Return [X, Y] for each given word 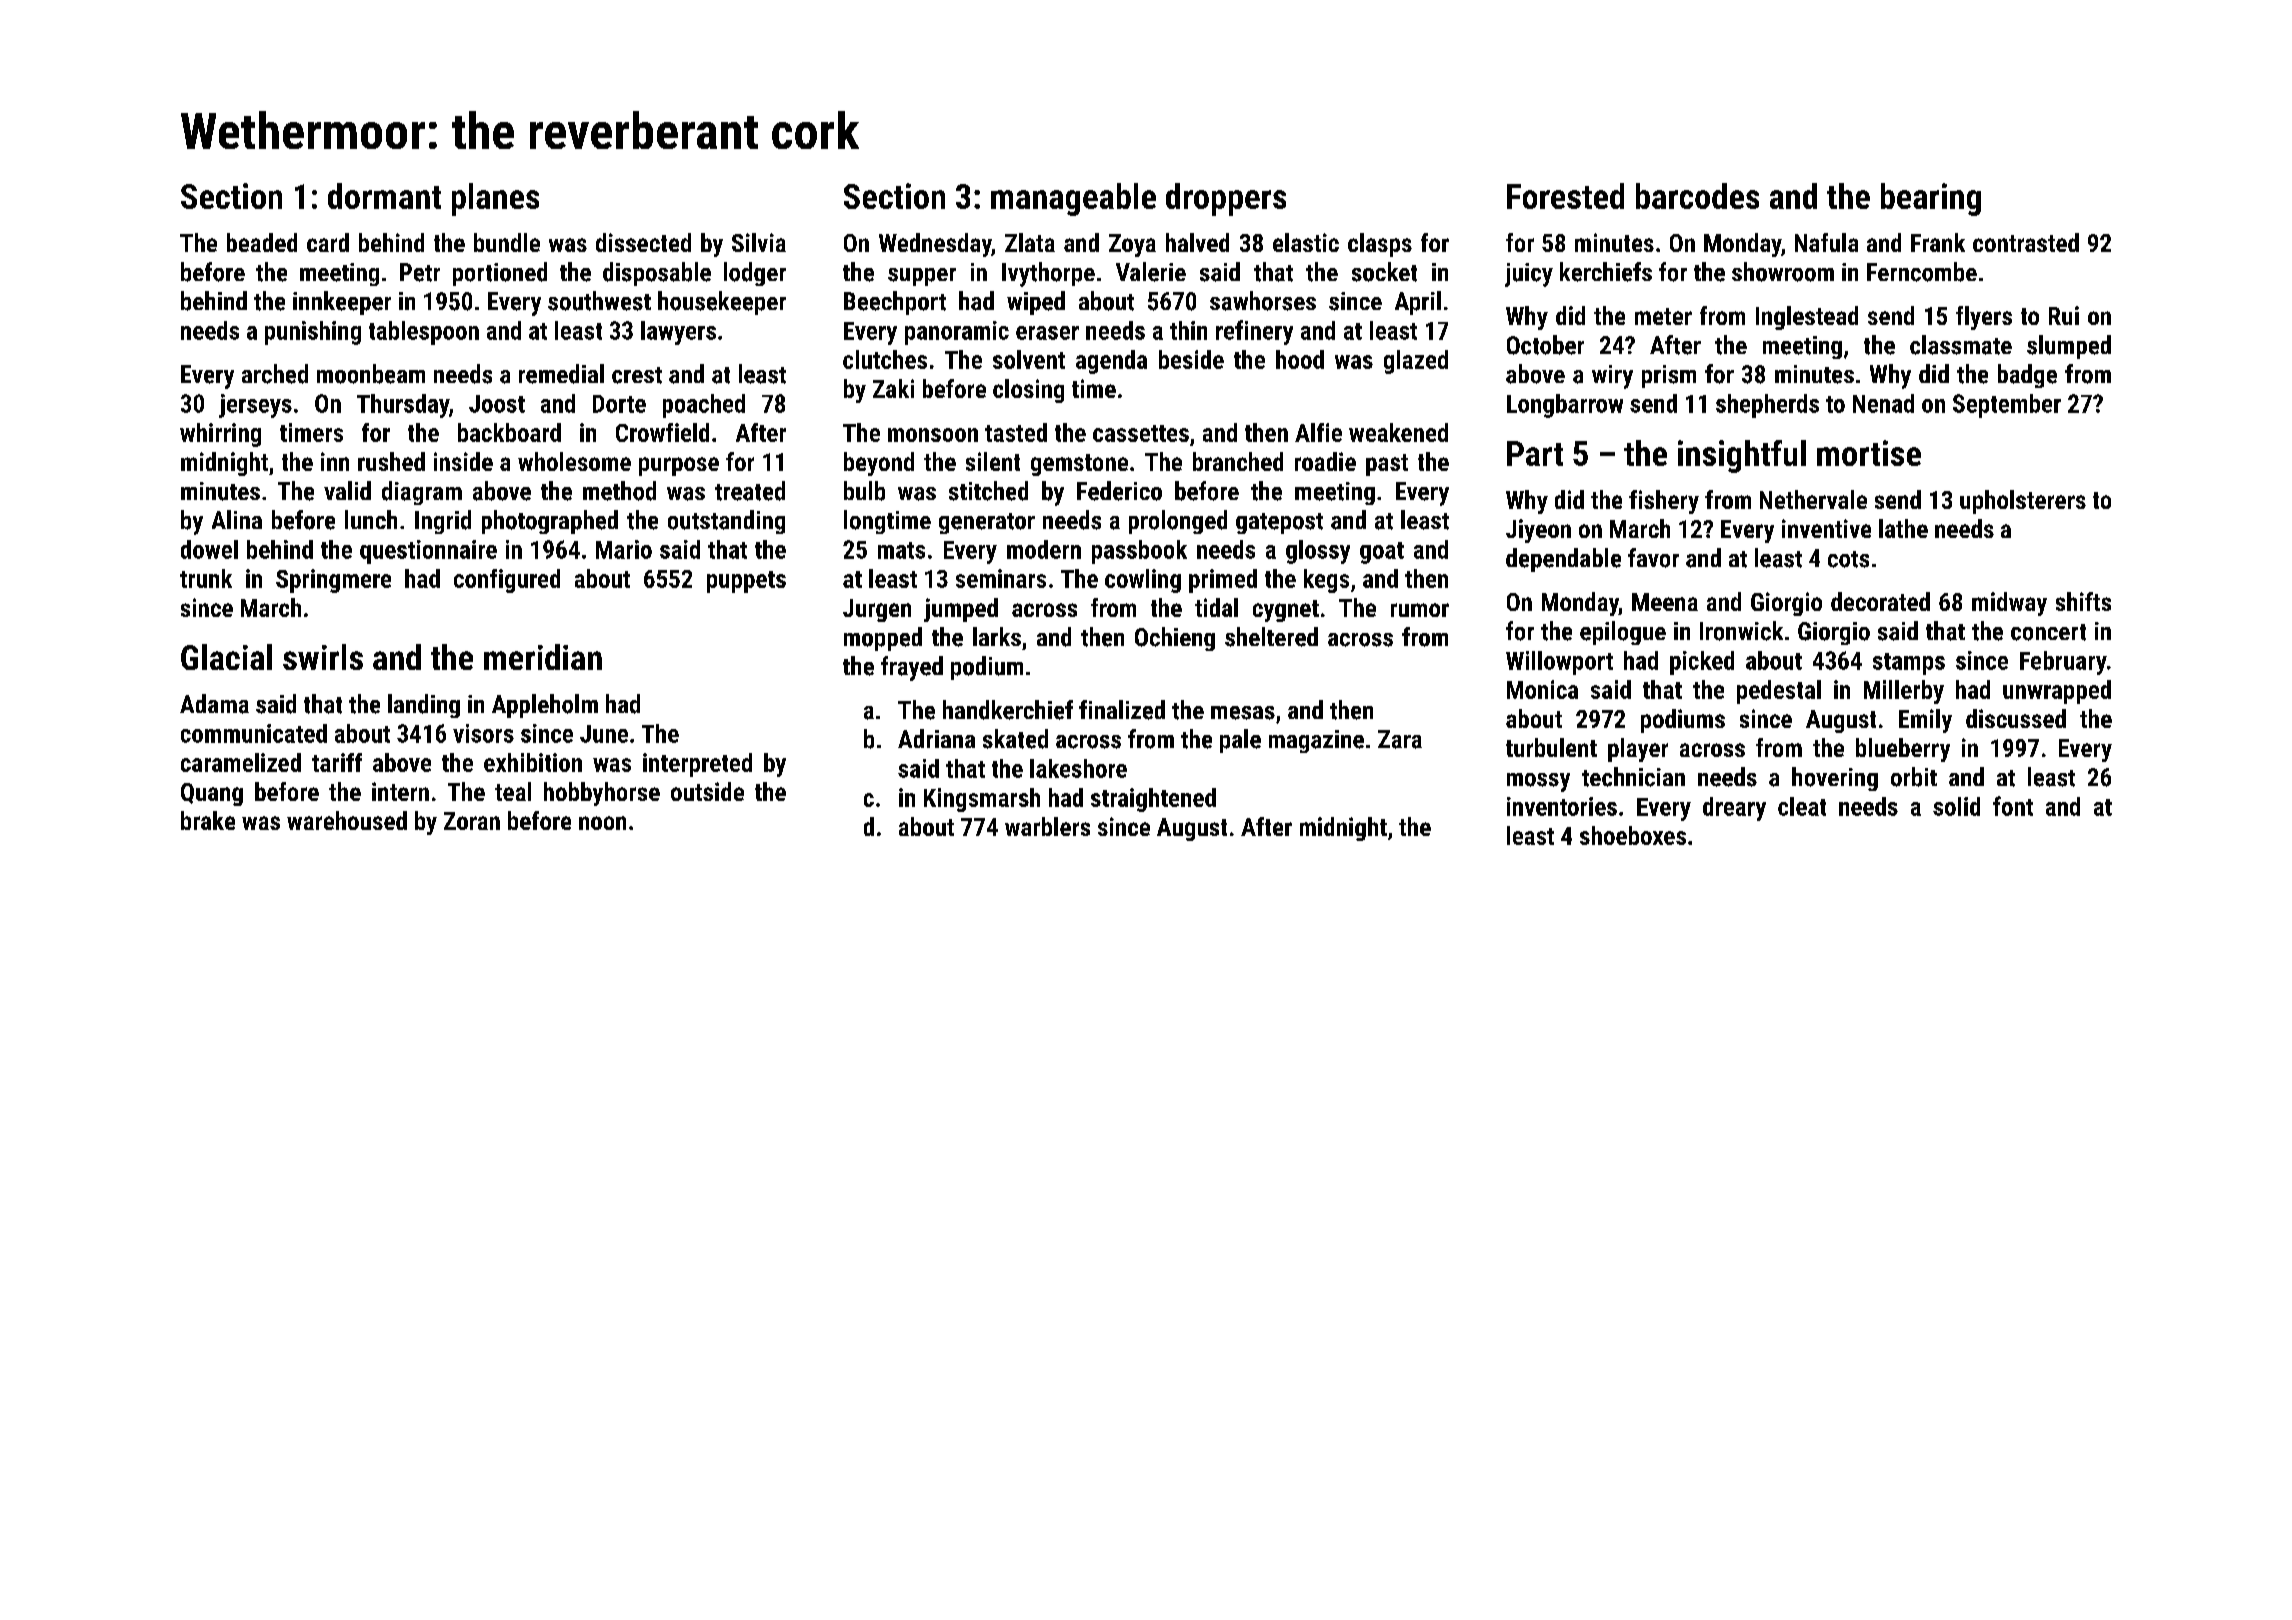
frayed [912, 668]
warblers [1047, 826]
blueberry [1903, 750]
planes [495, 199]
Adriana [936, 738]
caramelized [241, 762]
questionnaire [428, 552]
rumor [1420, 610]
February [2063, 663]
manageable [1073, 199]
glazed [1416, 362]
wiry [1612, 377]
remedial [561, 374]
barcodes [1697, 196]
